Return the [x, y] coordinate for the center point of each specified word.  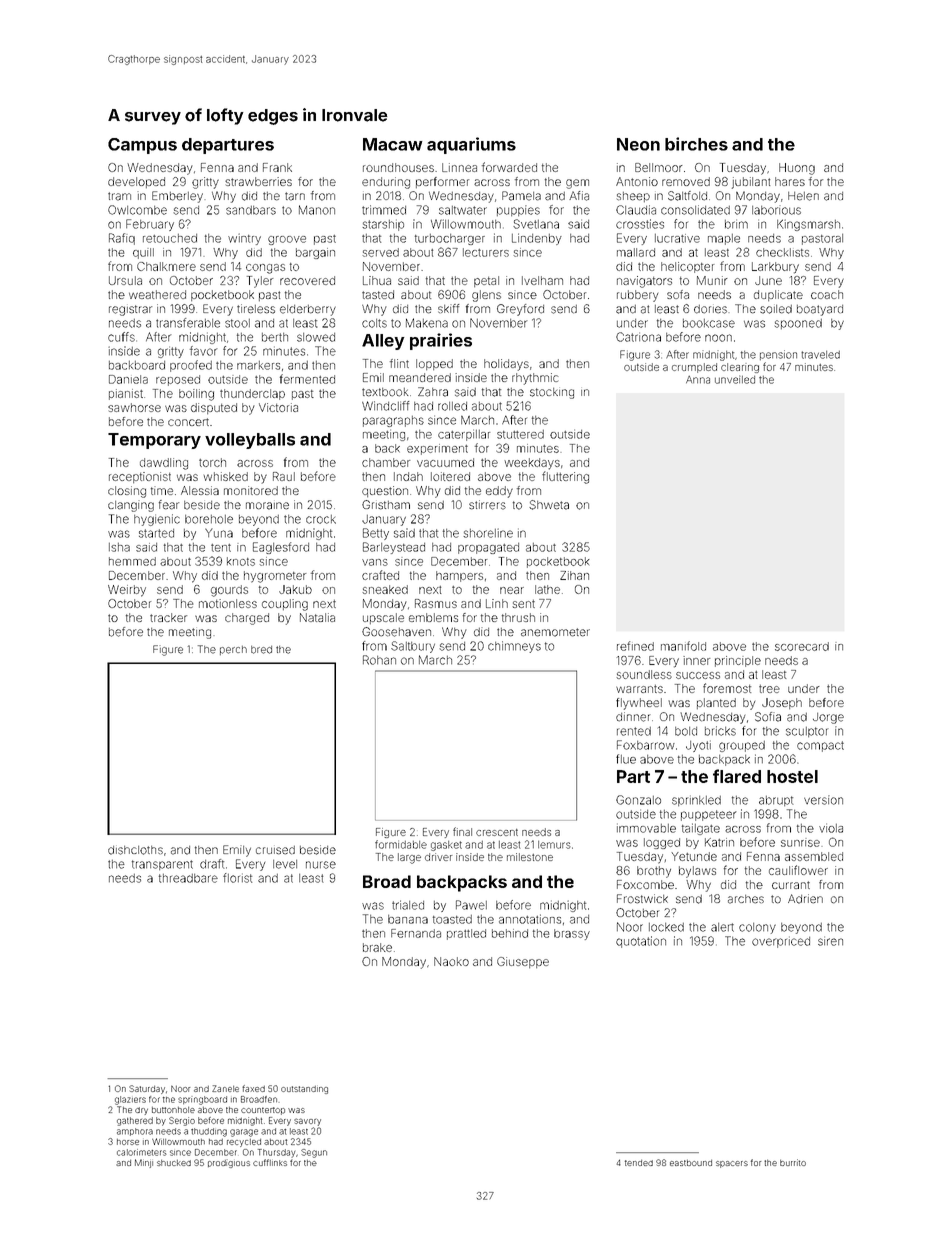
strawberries [258, 181]
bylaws [697, 872]
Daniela [128, 379]
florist [237, 878]
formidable [401, 844]
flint [399, 363]
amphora [135, 1132]
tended [639, 1163]
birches [696, 144]
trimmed [384, 210]
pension [778, 355]
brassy [572, 934]
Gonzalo [638, 800]
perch [233, 650]
